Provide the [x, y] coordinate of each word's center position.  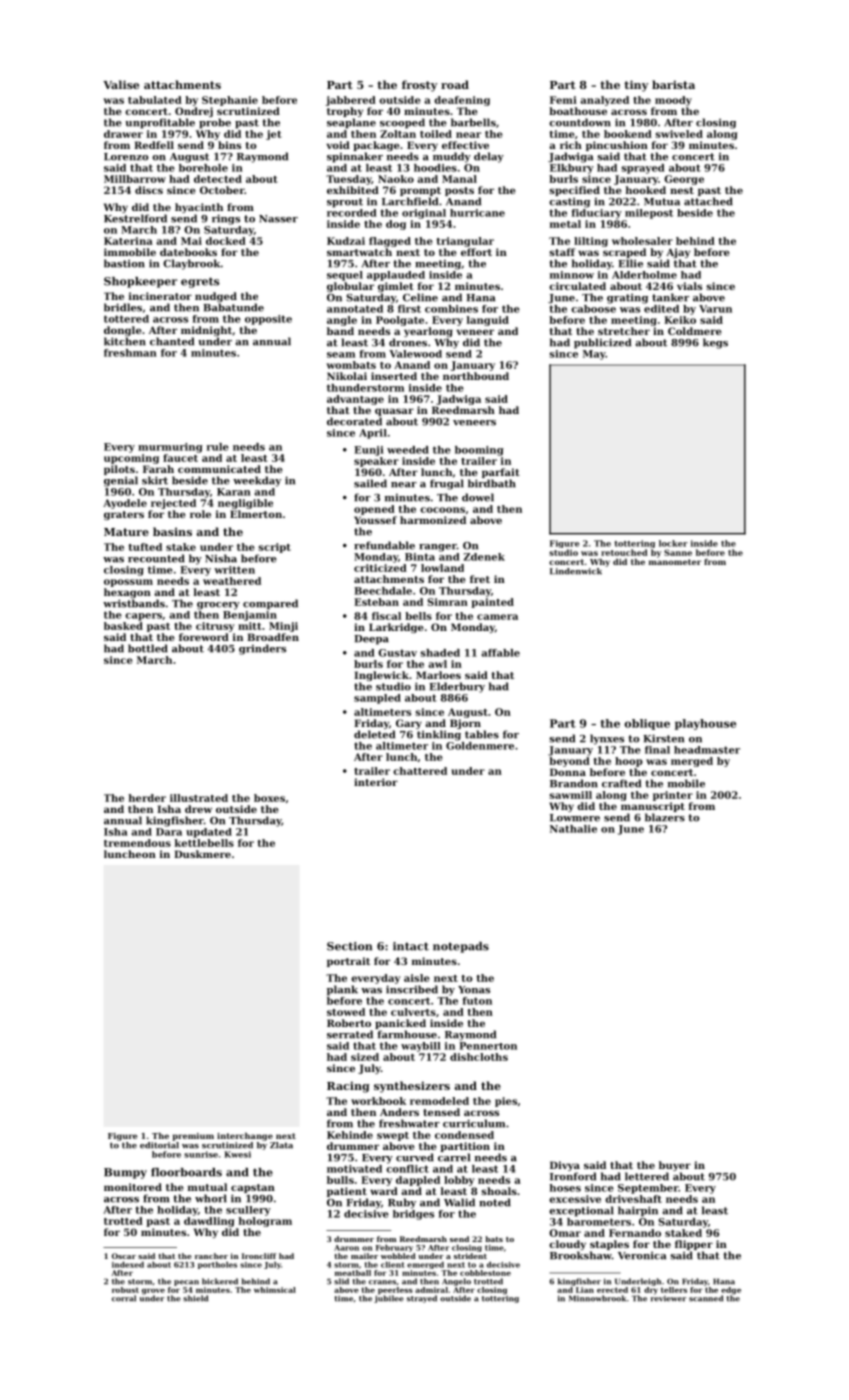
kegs [715, 343]
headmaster [707, 750]
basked [123, 626]
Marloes [438, 675]
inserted [394, 376]
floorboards [186, 1172]
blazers [665, 817]
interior [376, 782]
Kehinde [350, 1135]
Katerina [128, 241]
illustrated [199, 798]
